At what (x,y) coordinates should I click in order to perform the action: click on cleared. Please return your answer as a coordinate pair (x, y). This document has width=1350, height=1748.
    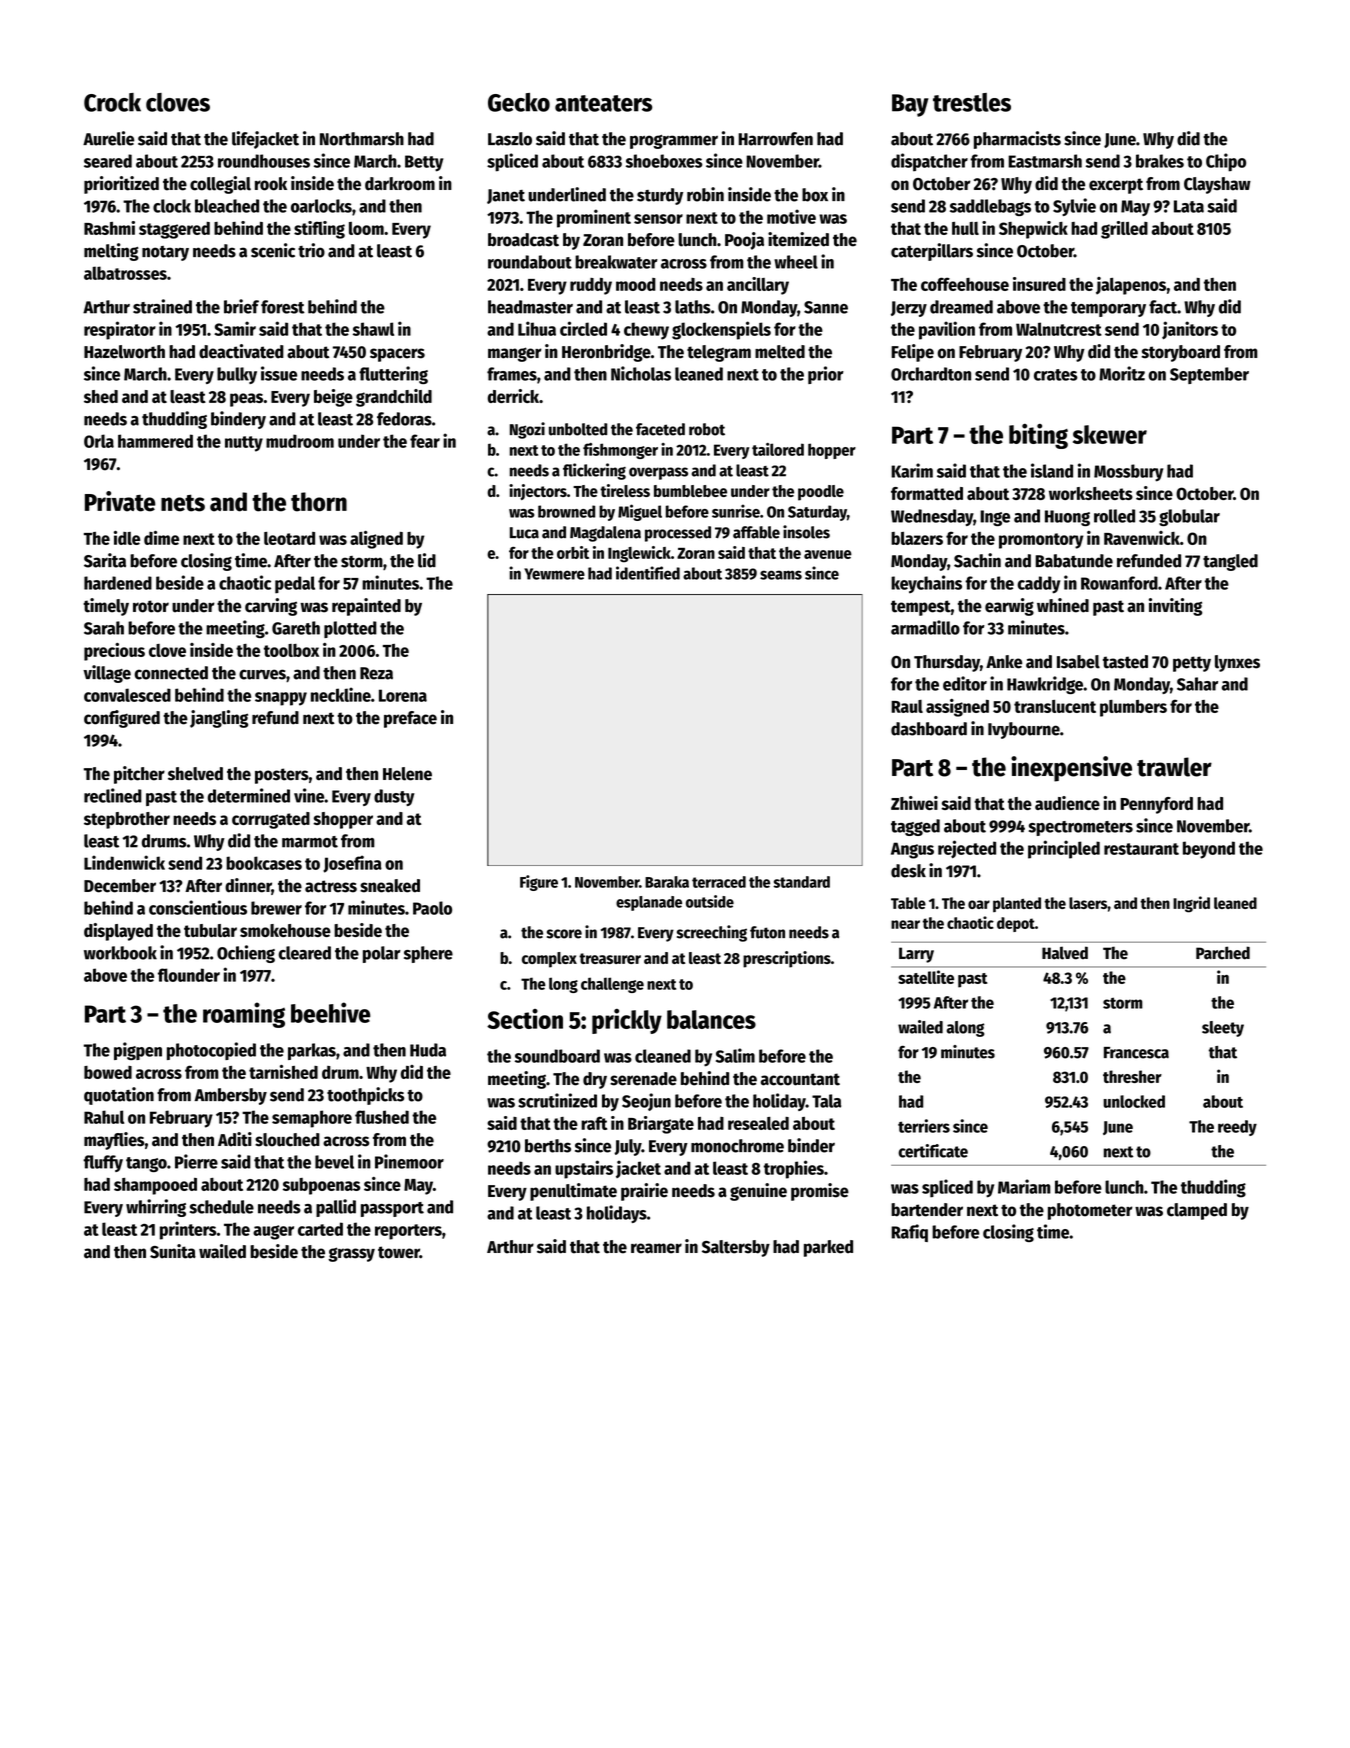
    Looking at the image, I should click on (304, 953).
